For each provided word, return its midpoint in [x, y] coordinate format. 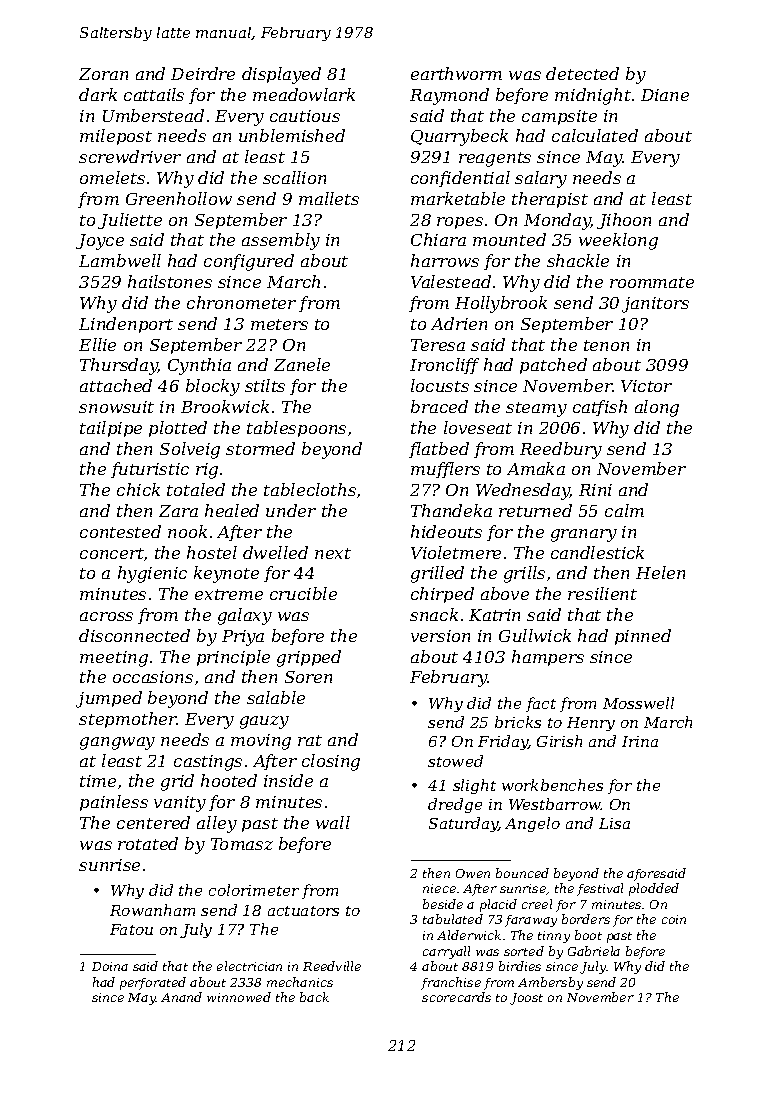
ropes [460, 223]
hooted [229, 780]
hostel [212, 552]
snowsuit [116, 407]
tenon [606, 345]
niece [439, 888]
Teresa [438, 345]
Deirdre [203, 73]
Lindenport [126, 325]
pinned [643, 637]
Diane [665, 95]
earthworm [456, 73]
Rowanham [152, 910]
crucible [303, 593]
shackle [578, 260]
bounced [522, 873]
